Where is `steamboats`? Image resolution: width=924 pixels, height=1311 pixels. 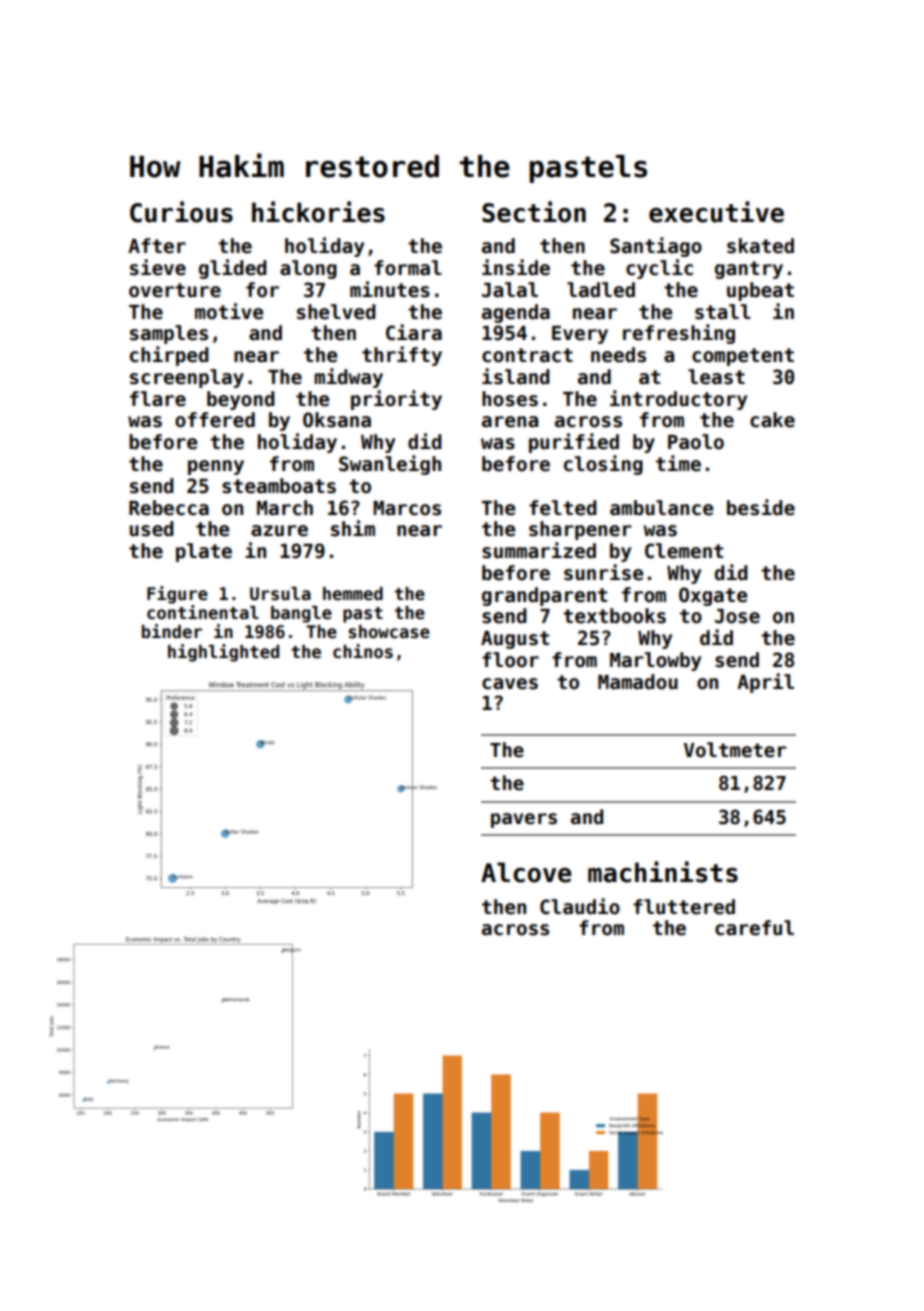 steamboats is located at coordinates (279, 486).
